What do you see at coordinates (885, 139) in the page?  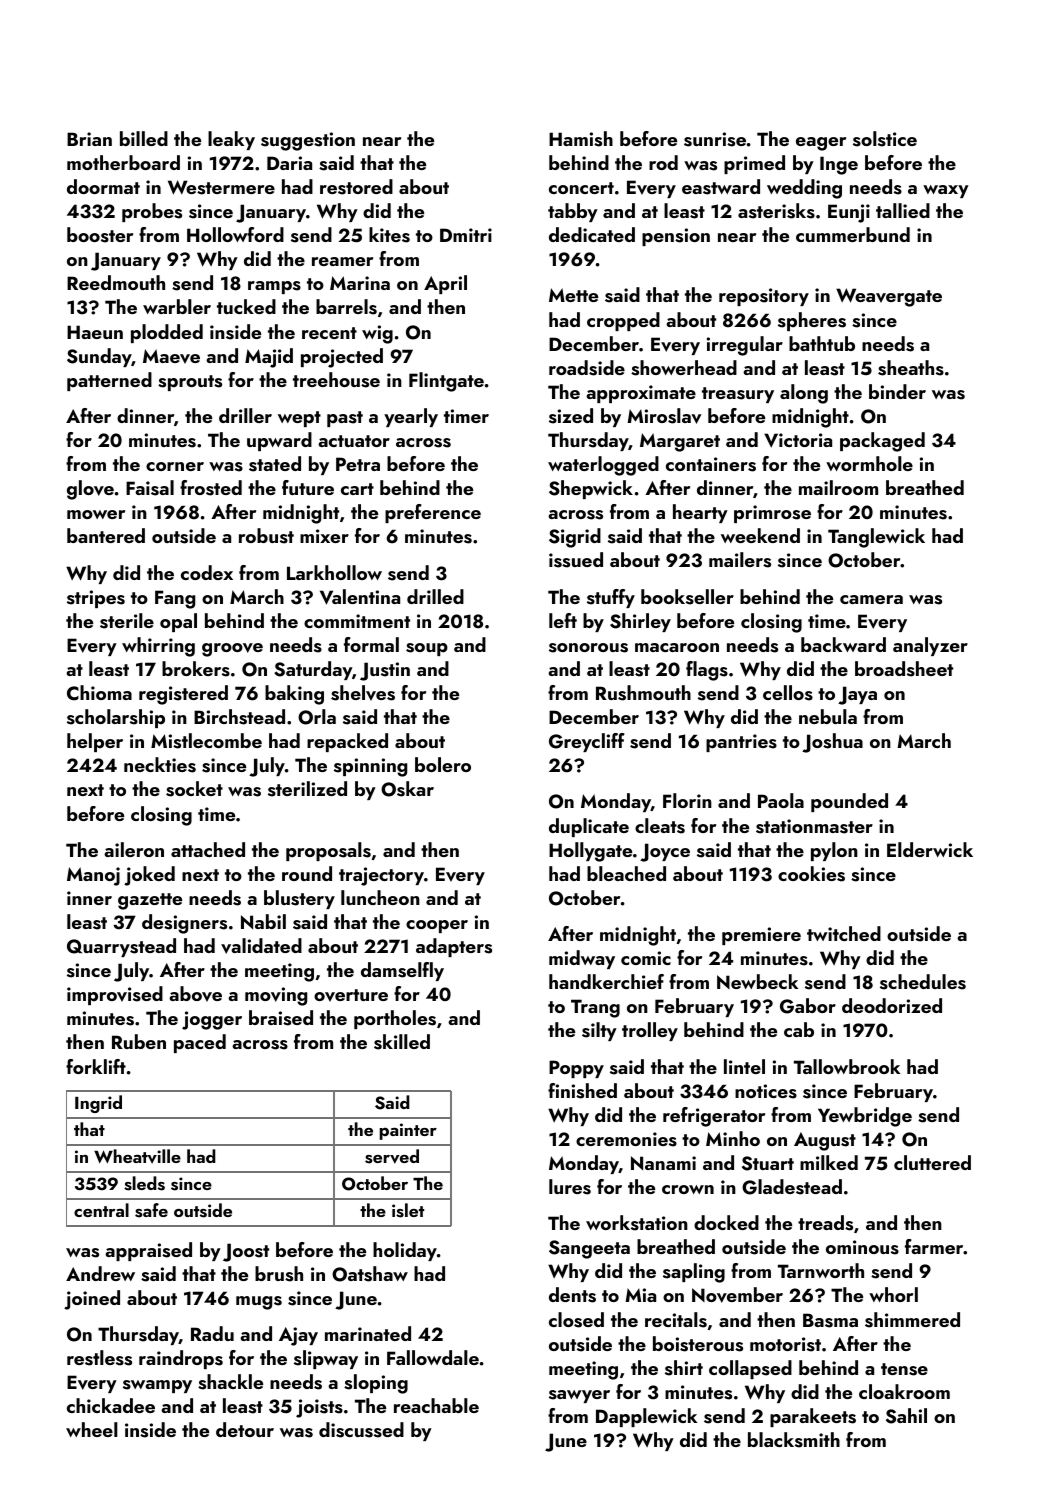 I see `solstice` at bounding box center [885, 139].
